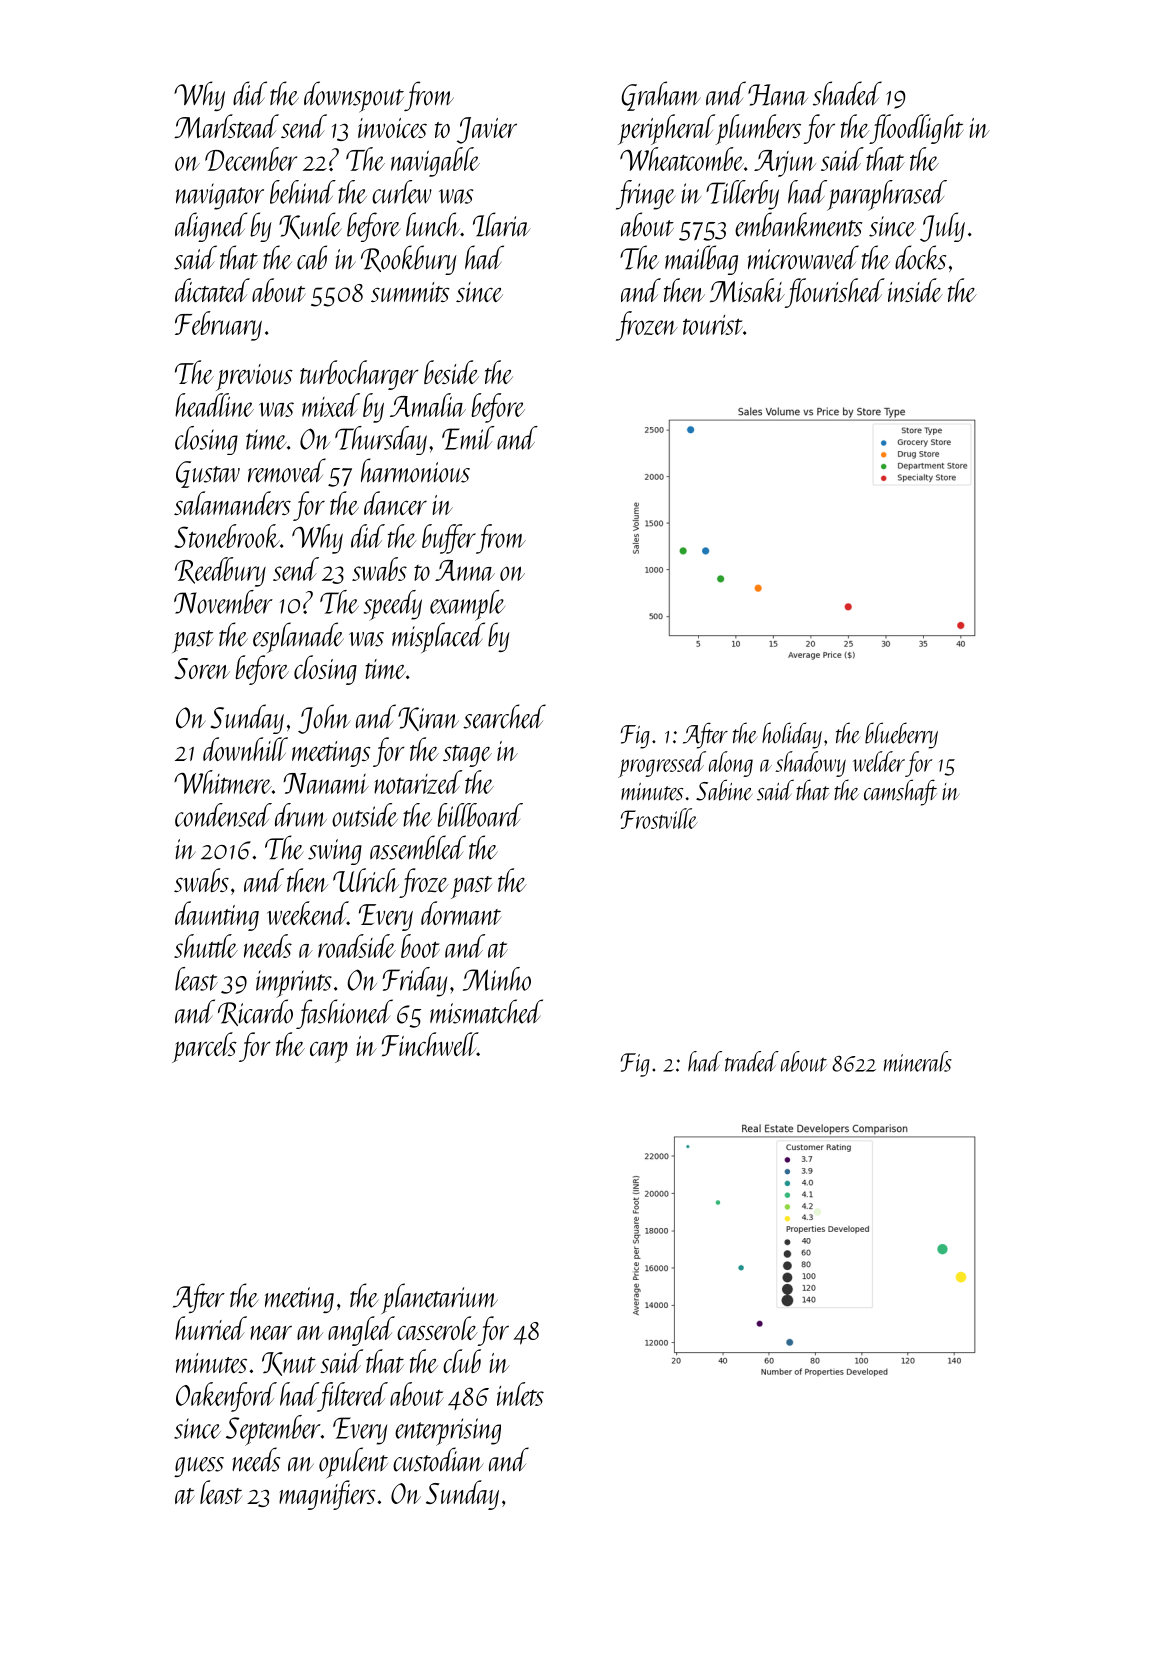 The image size is (1165, 1654). Describe the element at coordinates (359, 375) in the image. I see `turbocharger` at that location.
